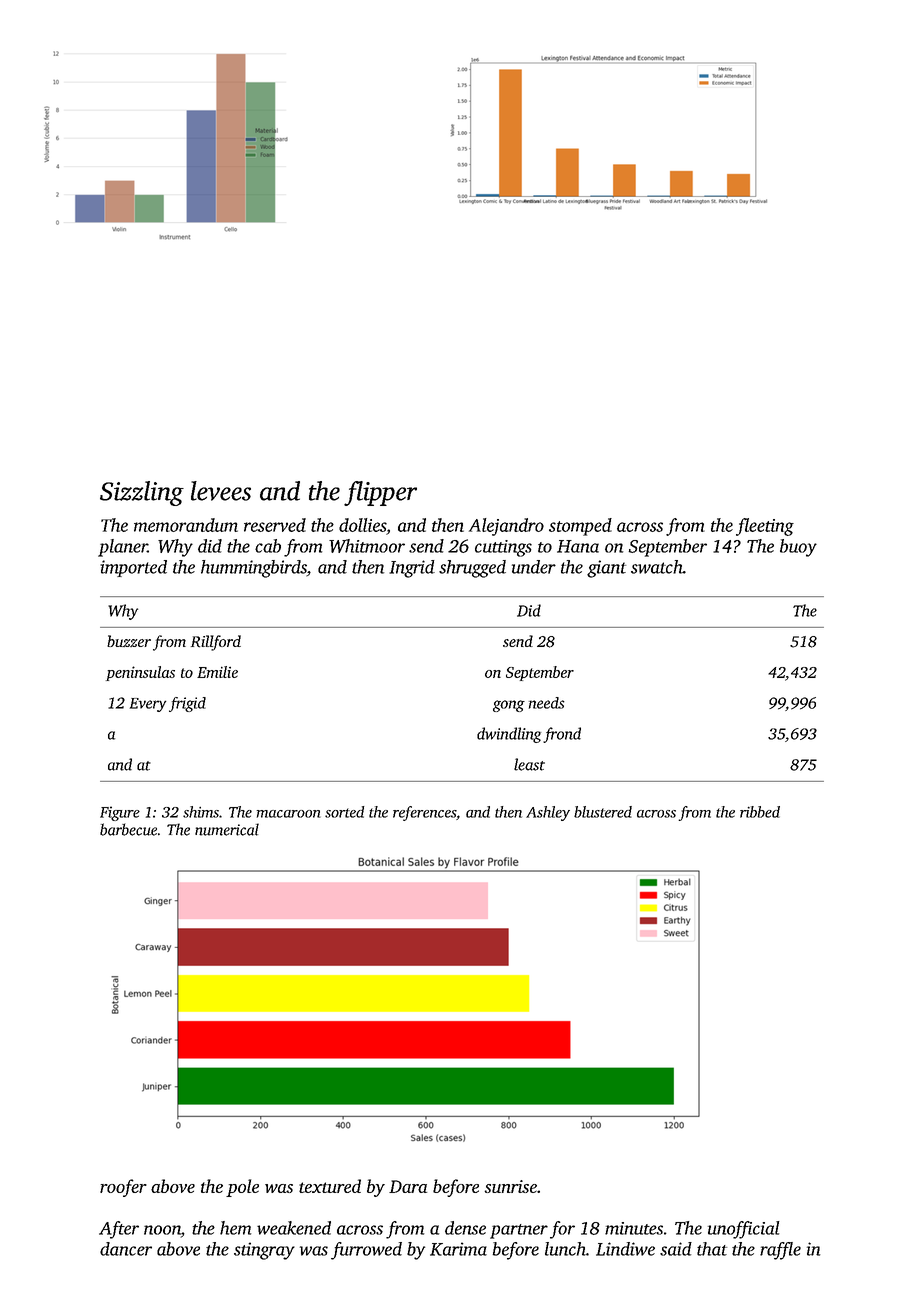  Describe the element at coordinates (289, 814) in the page. I see `macaroon` at that location.
